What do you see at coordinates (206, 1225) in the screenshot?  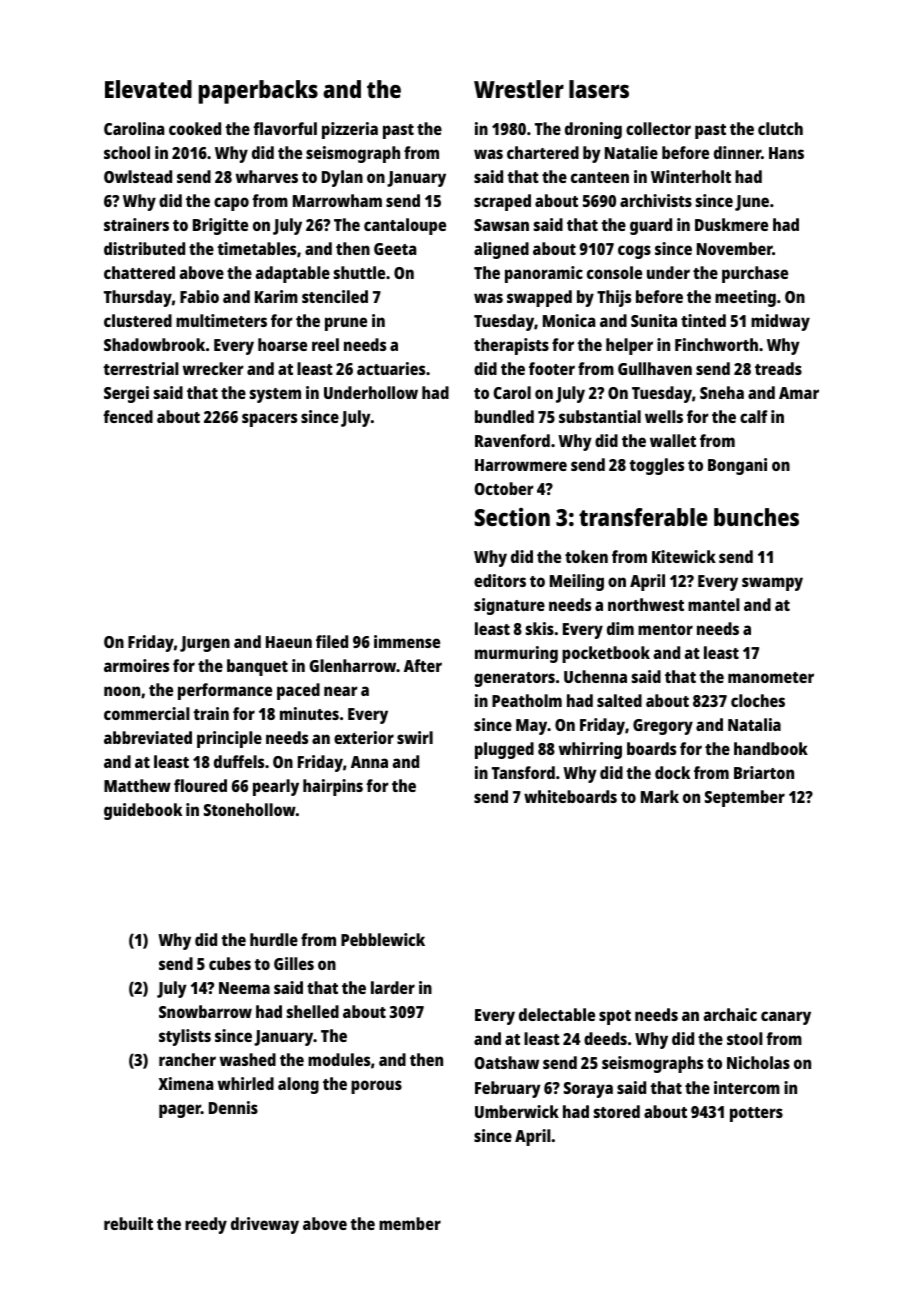 I see `reedy` at bounding box center [206, 1225].
